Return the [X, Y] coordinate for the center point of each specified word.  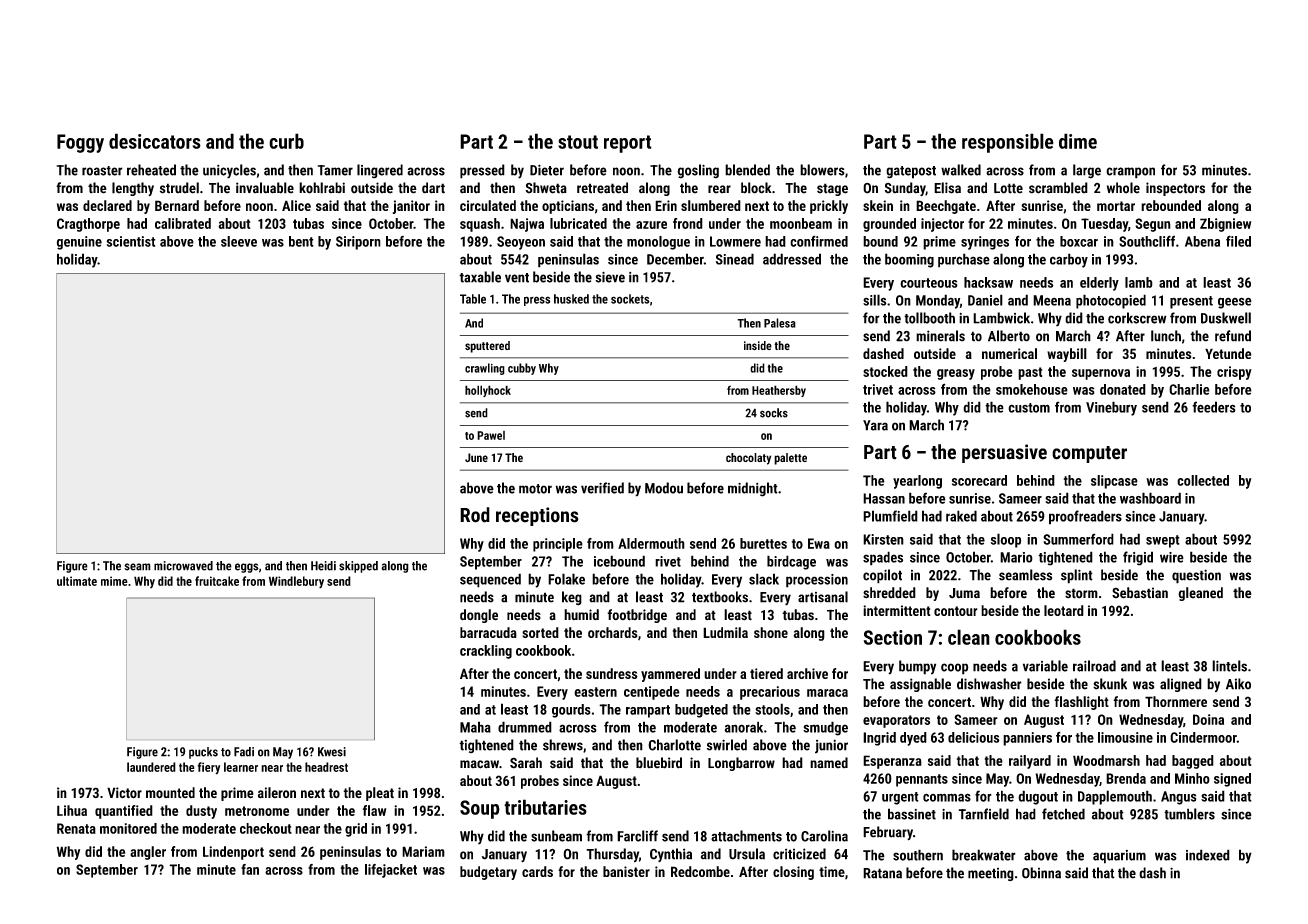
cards [537, 871]
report [628, 144]
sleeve [239, 241]
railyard [1030, 762]
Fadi [244, 752]
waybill [1067, 355]
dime [1078, 141]
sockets [630, 299]
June [476, 457]
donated [1123, 389]
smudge [825, 728]
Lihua [72, 810]
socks [774, 413]
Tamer [335, 170]
